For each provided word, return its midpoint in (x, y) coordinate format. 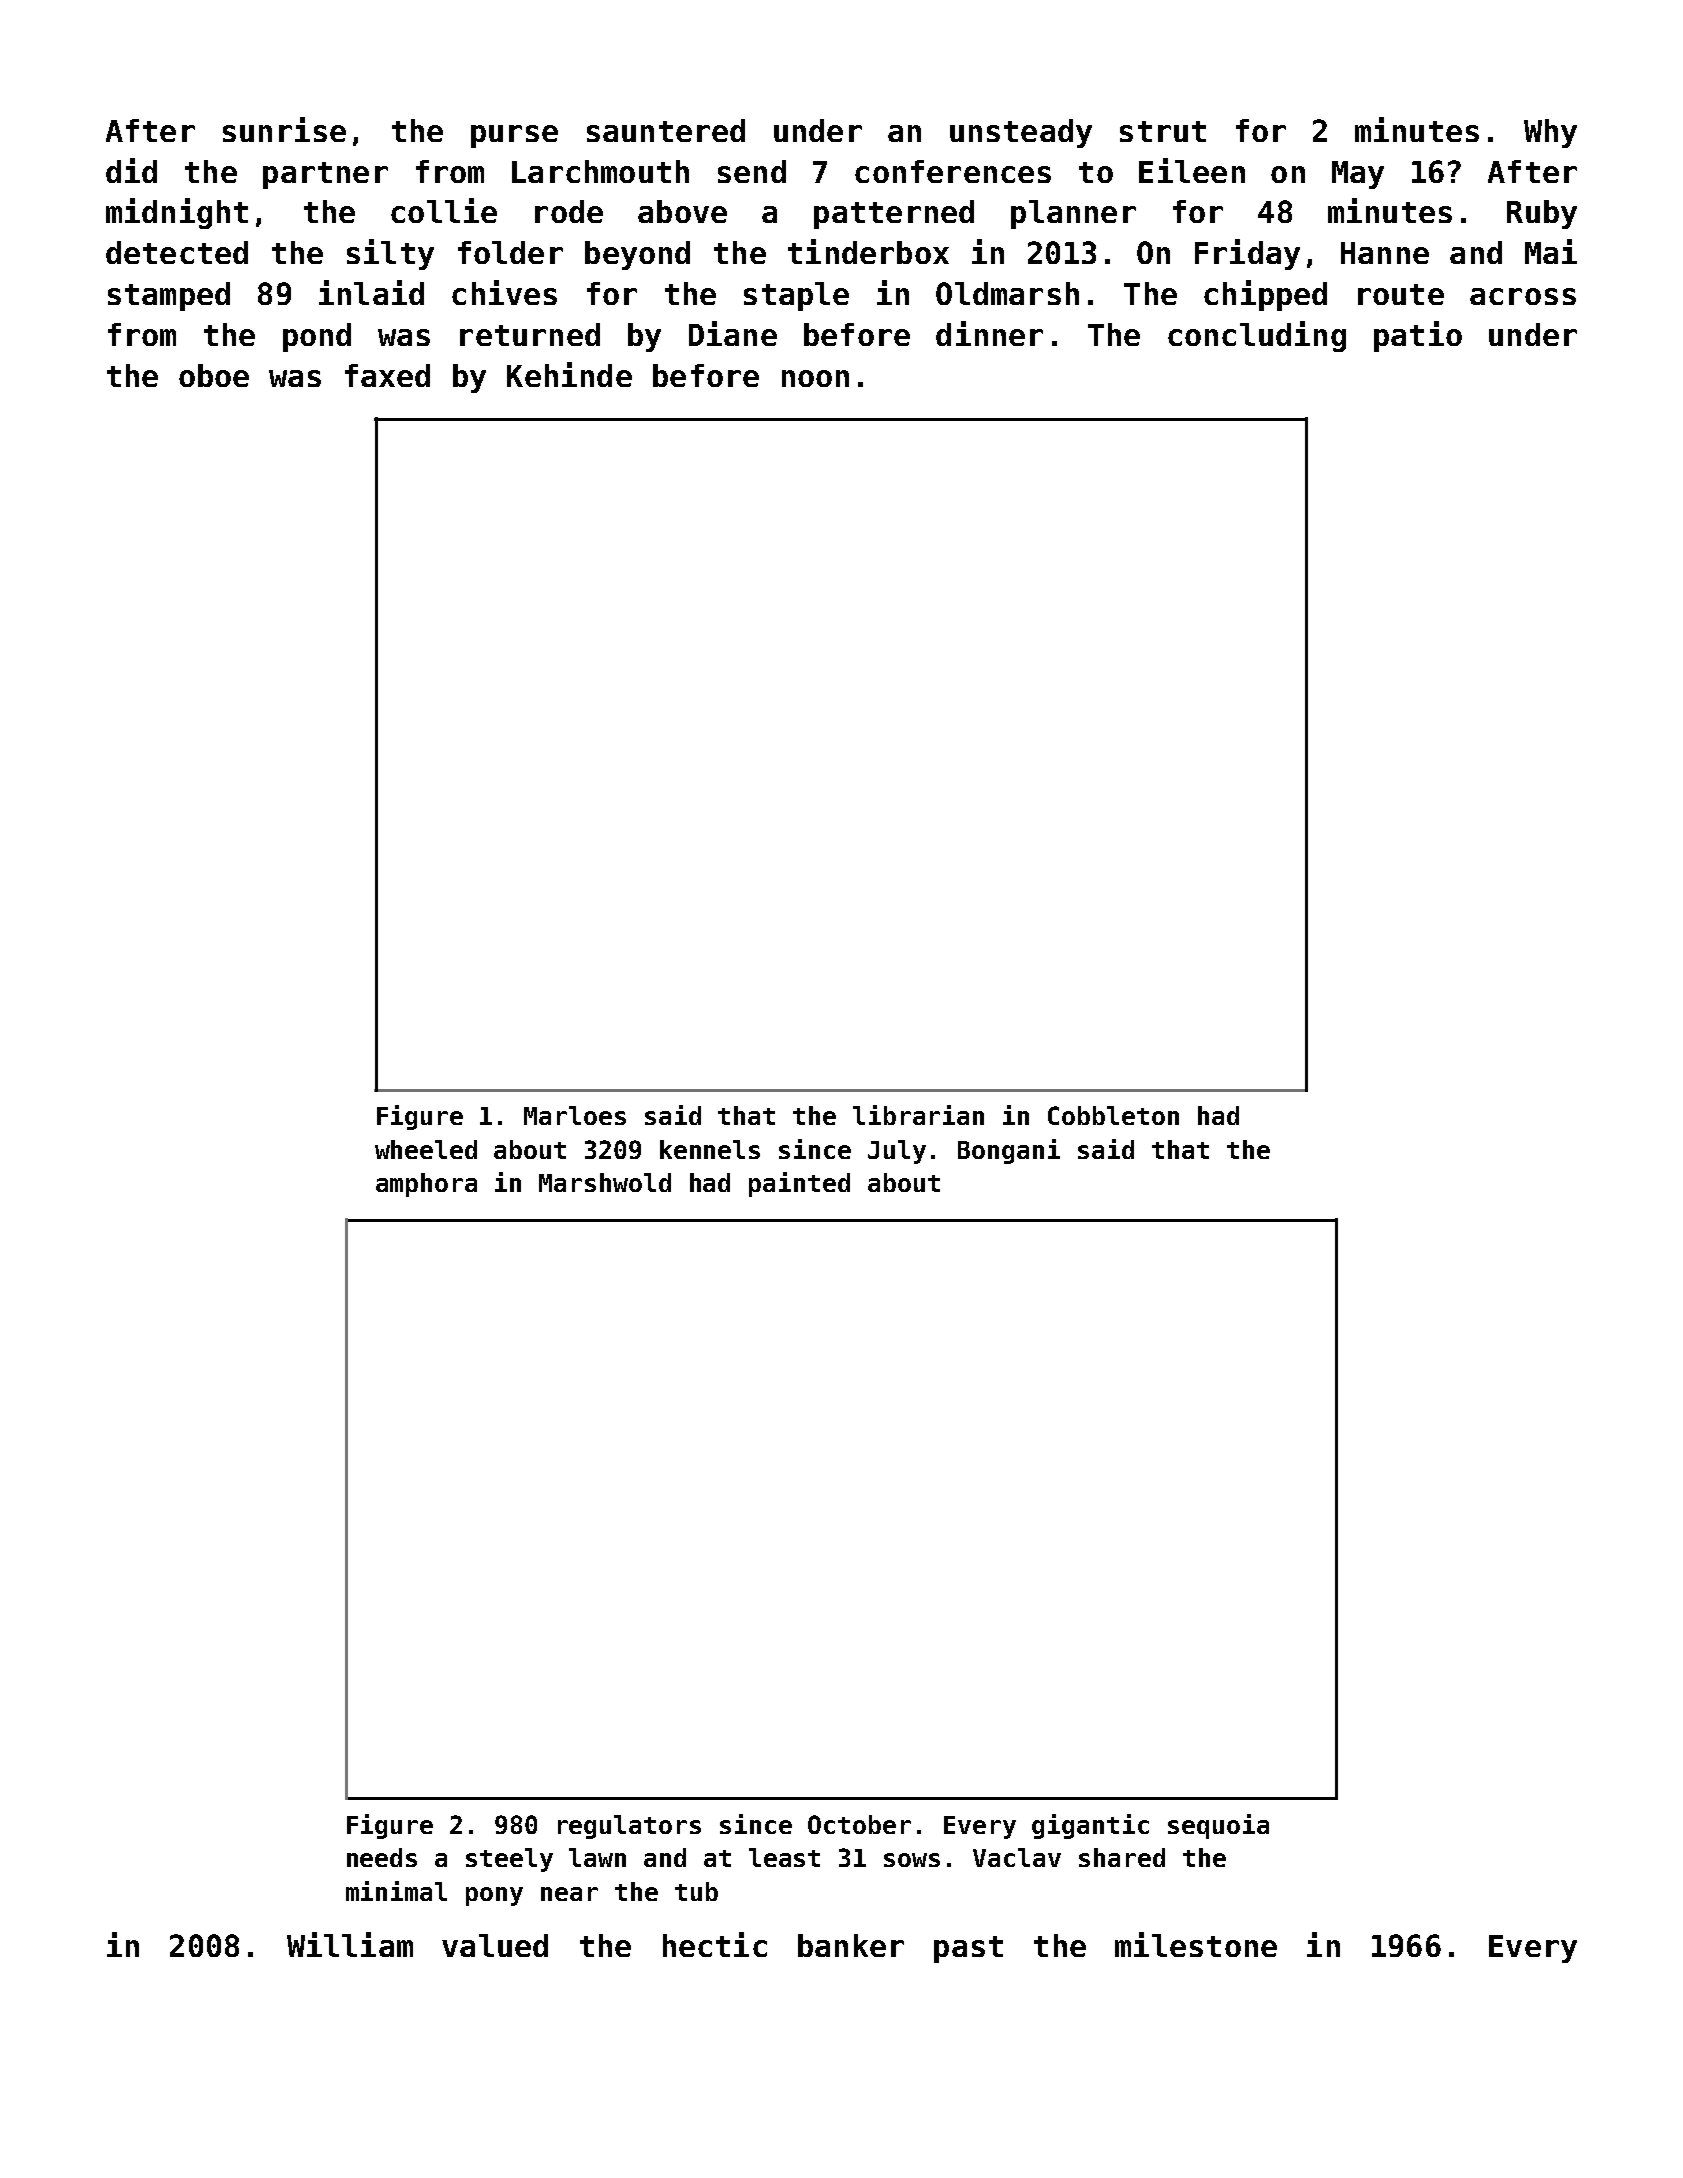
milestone (1196, 1944)
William (350, 1944)
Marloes (575, 1115)
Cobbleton (1113, 1115)
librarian (918, 1115)
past (968, 1949)
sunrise (284, 129)
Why (1550, 133)
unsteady (1021, 133)
